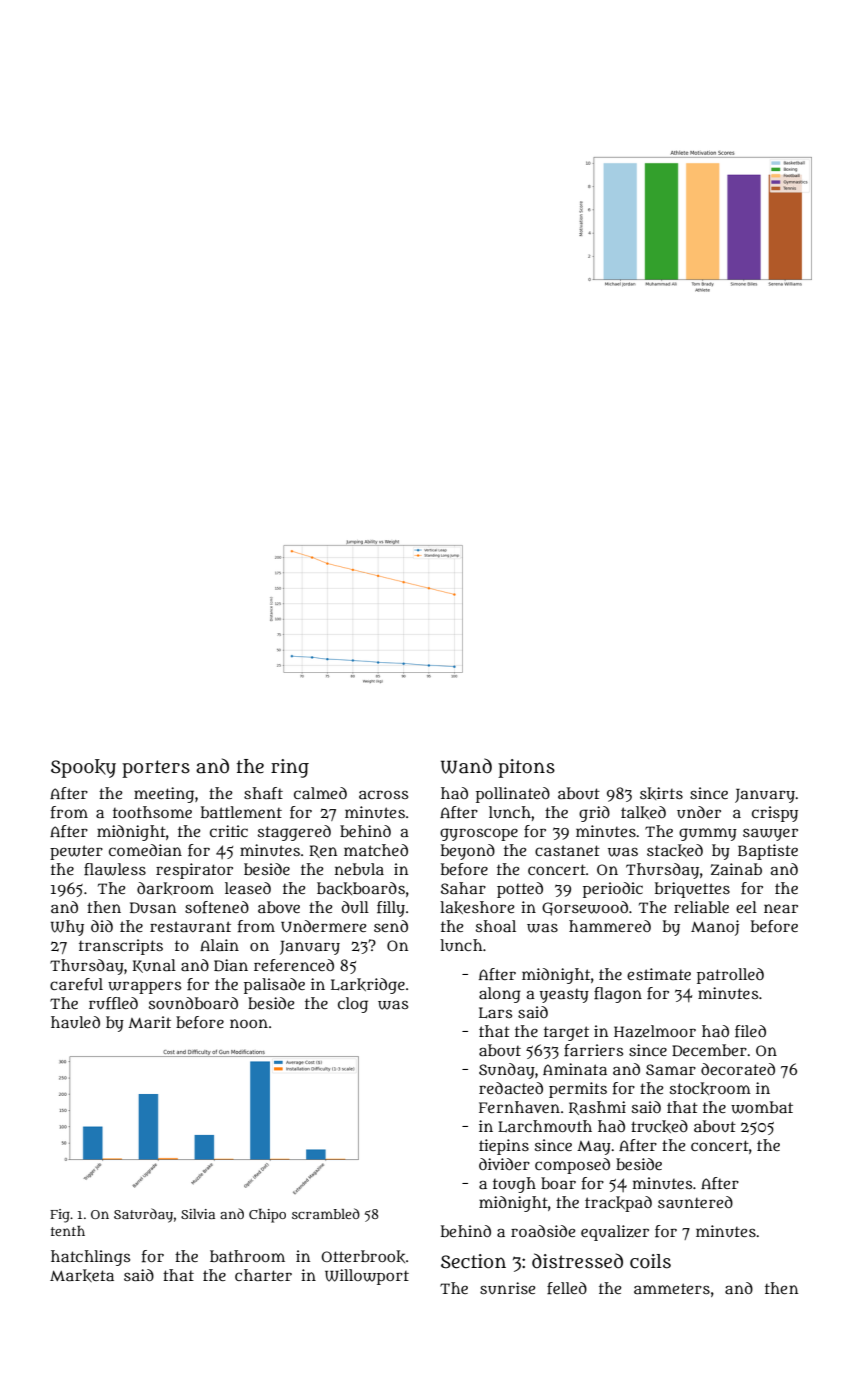 This screenshot has width=849, height=1400. I want to click on stacked, so click(675, 850).
